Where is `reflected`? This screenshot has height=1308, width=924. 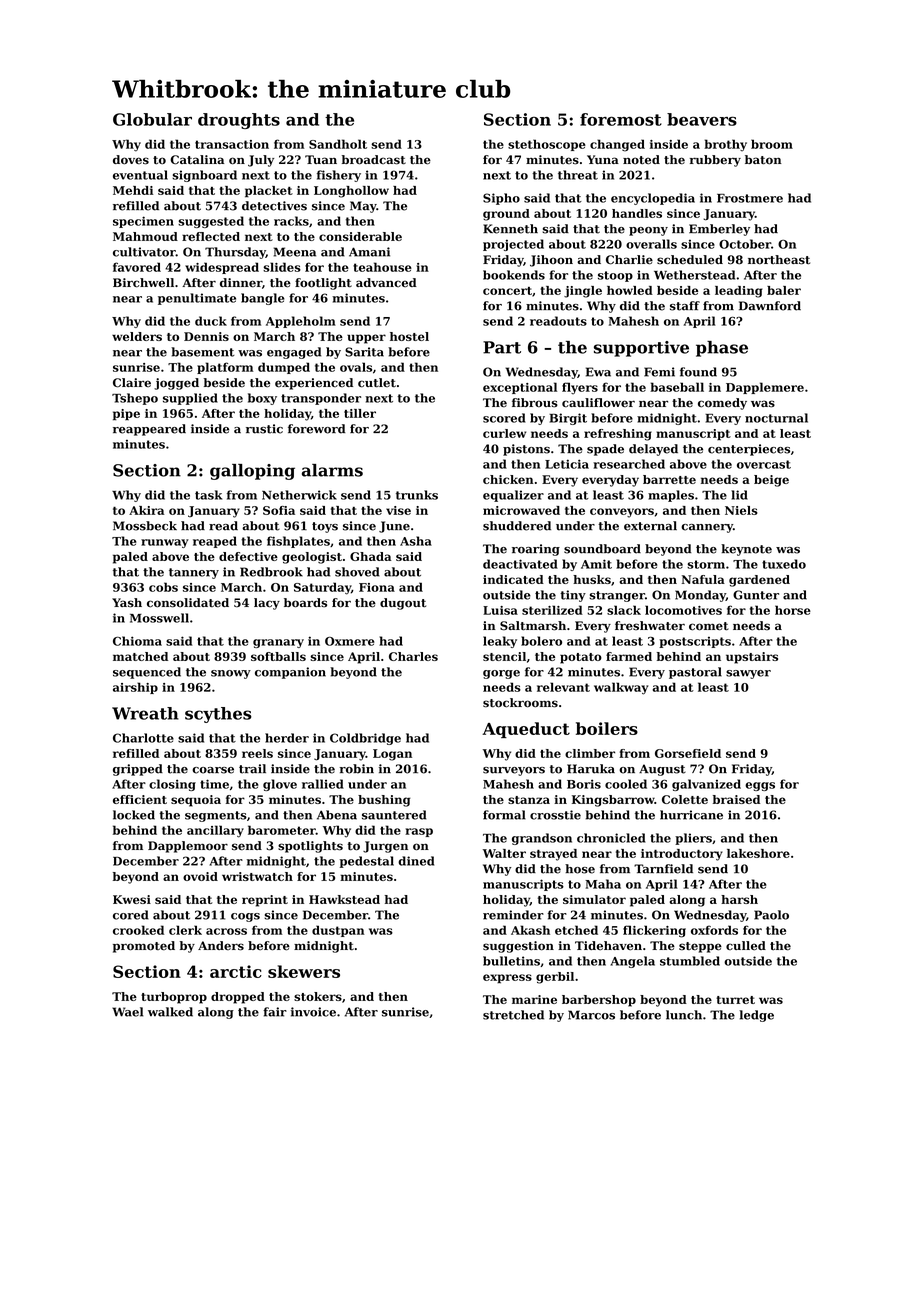 reflected is located at coordinates (211, 236).
